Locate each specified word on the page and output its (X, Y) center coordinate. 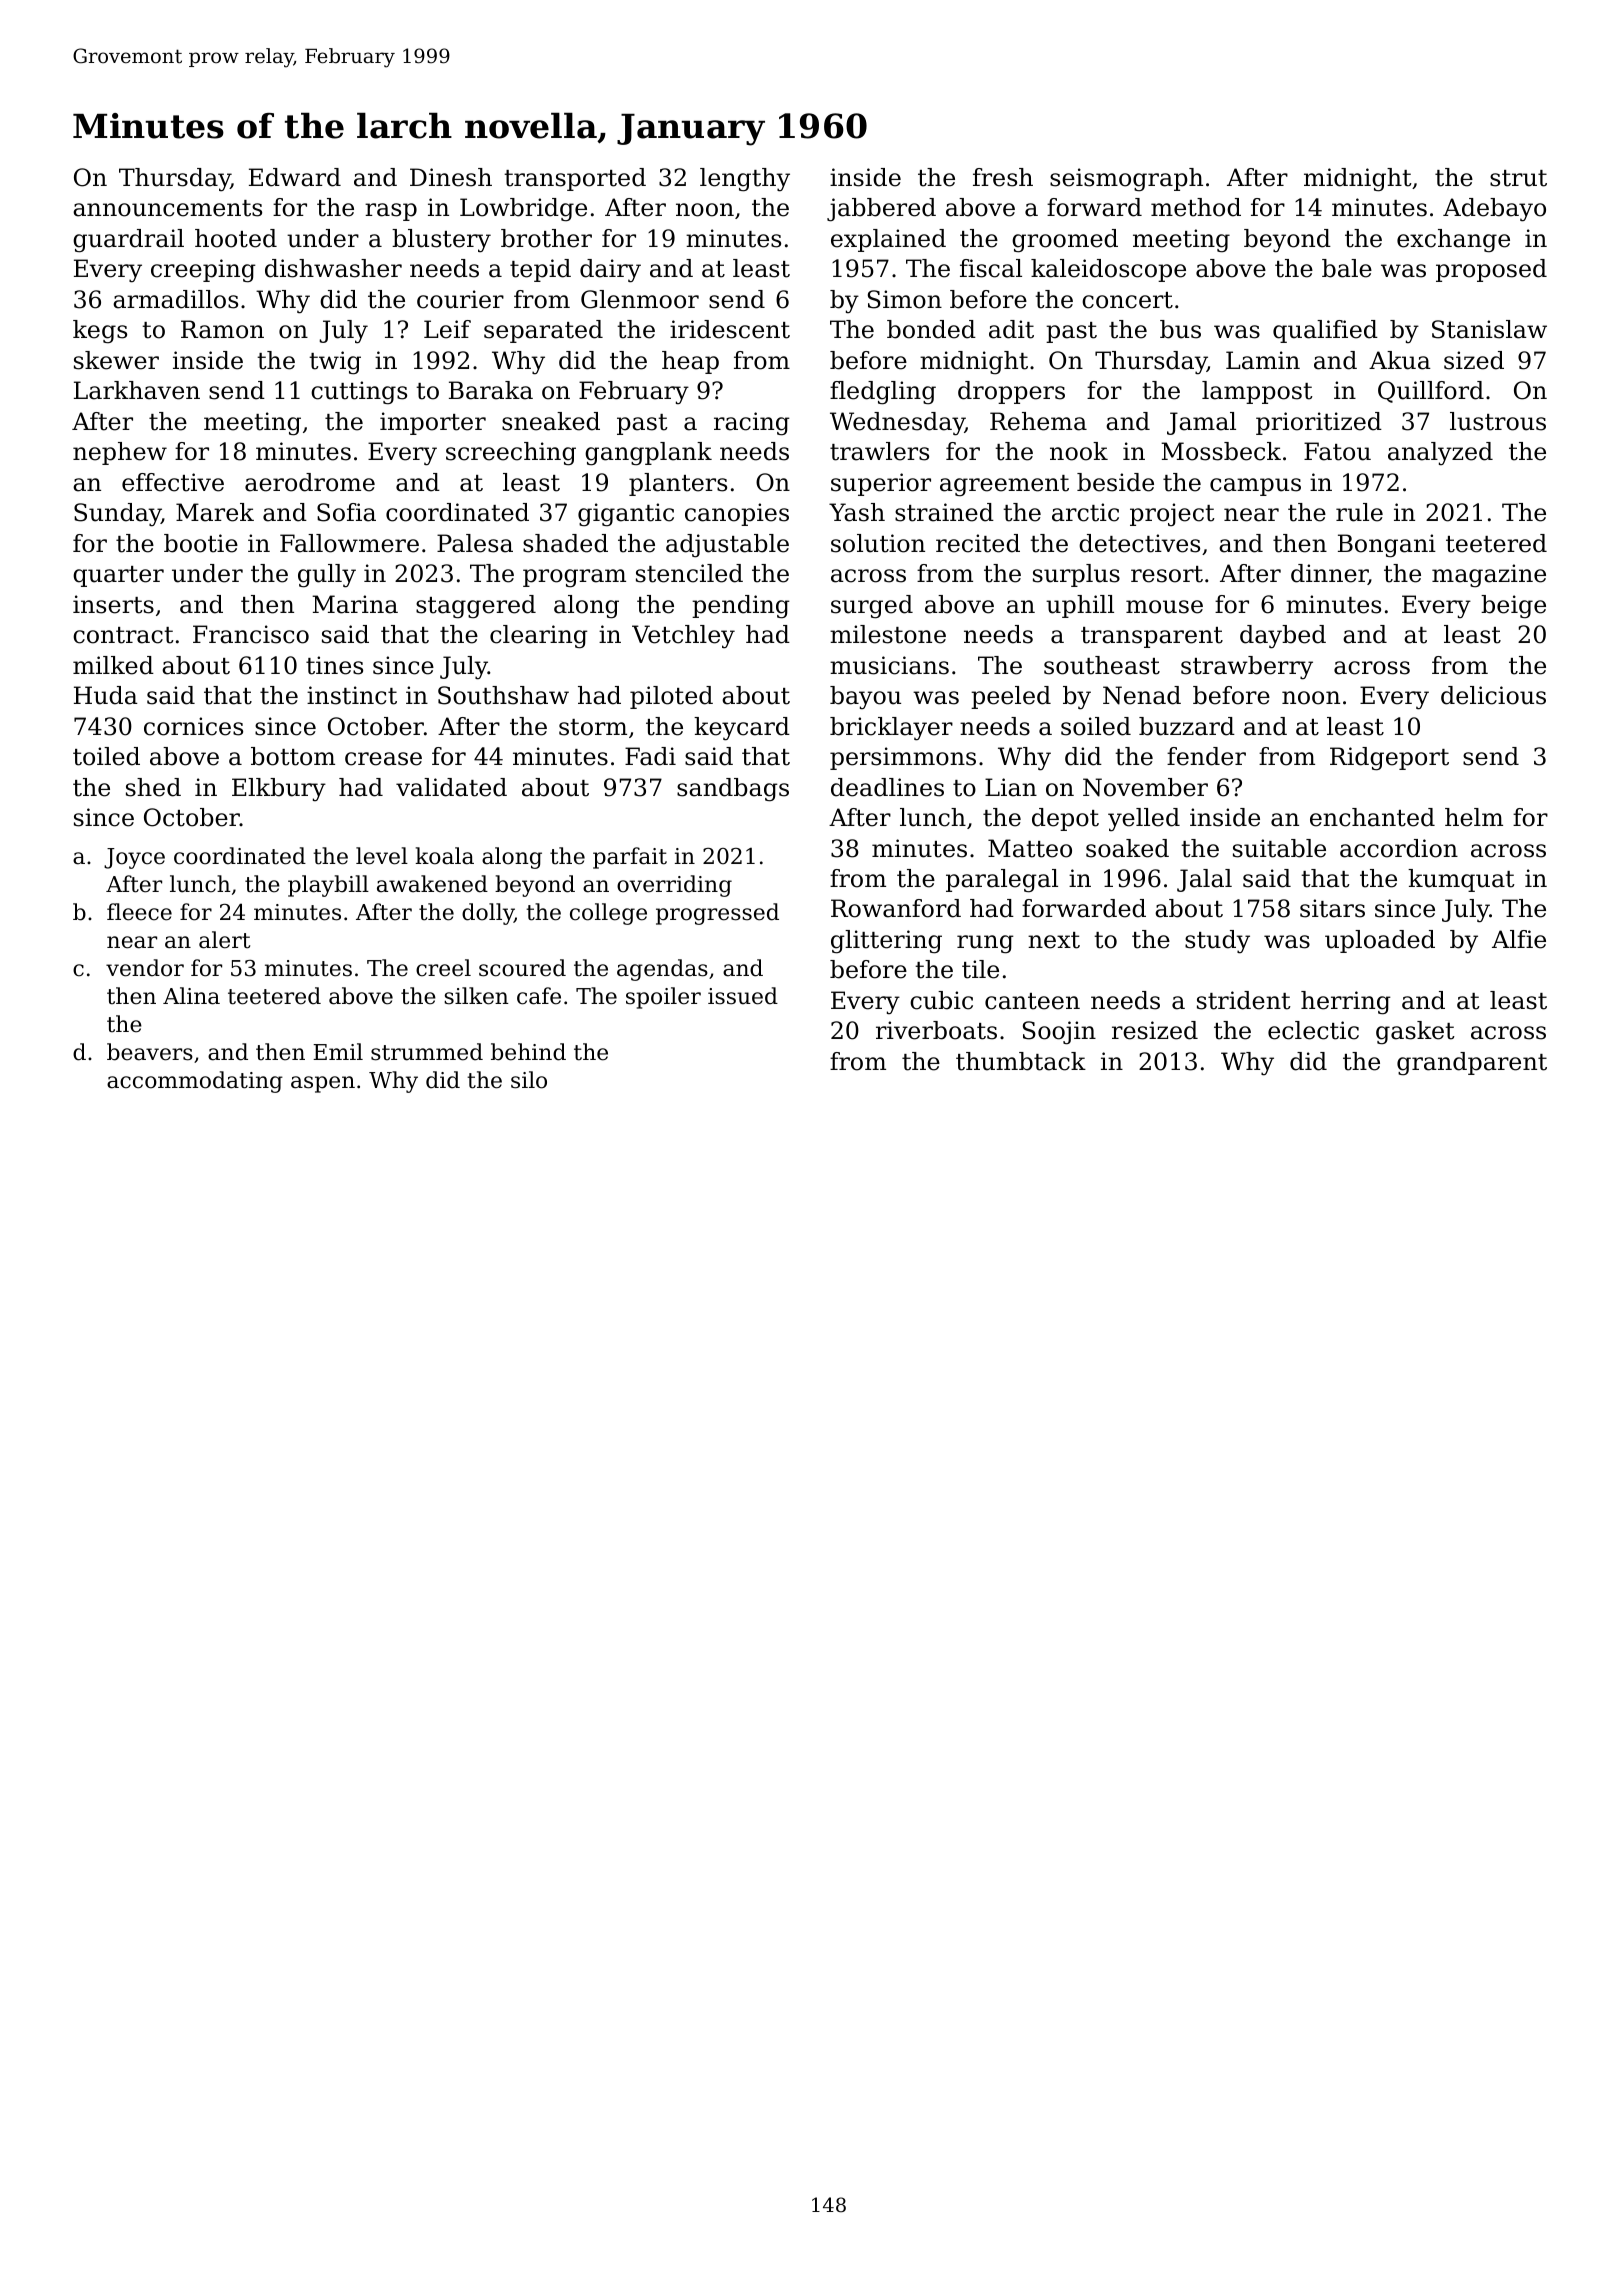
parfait (630, 858)
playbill (328, 886)
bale (1347, 268)
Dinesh (451, 177)
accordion (1399, 848)
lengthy (745, 180)
